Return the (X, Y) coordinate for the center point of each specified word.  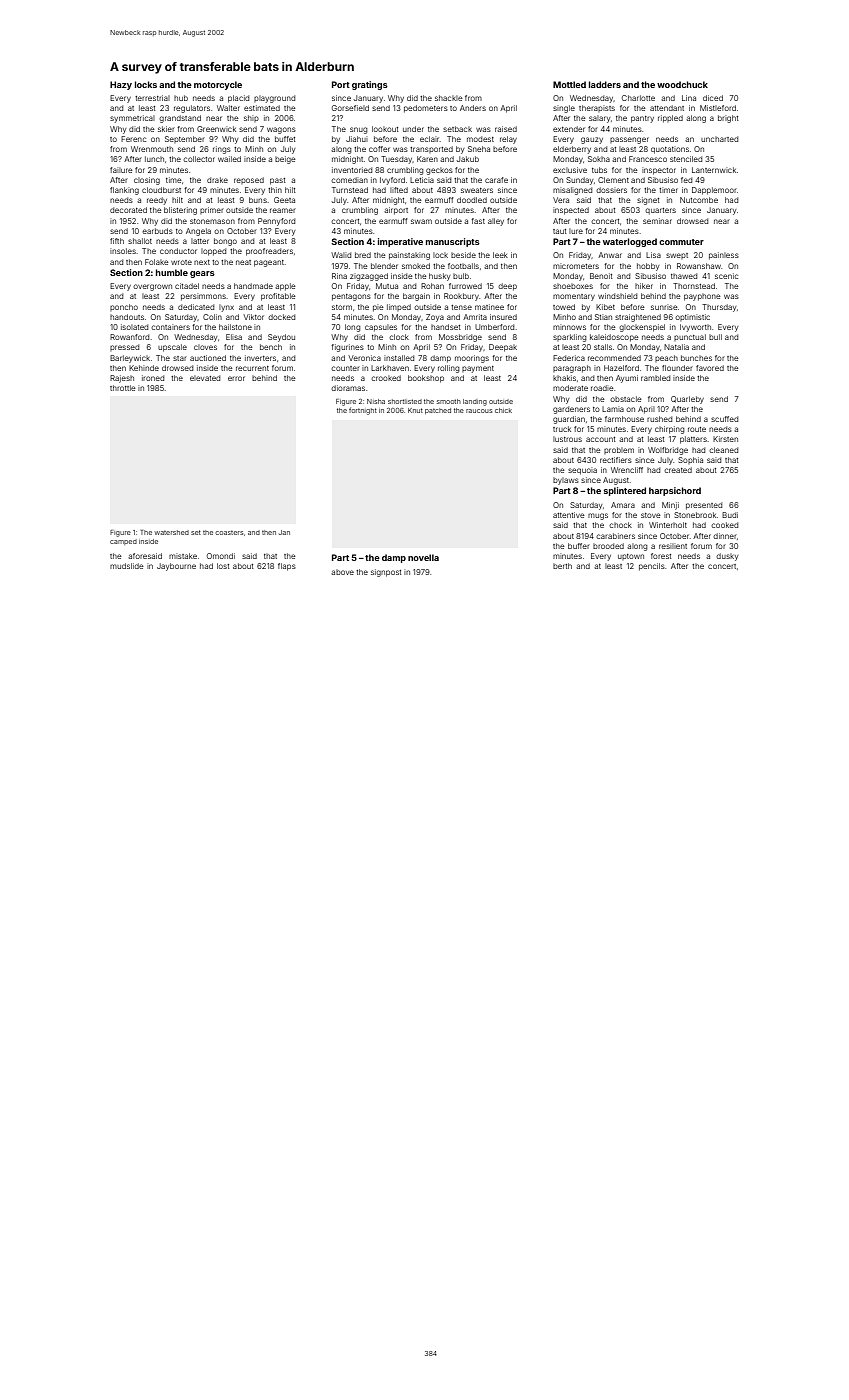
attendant (667, 108)
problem (619, 450)
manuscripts (453, 242)
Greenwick (216, 129)
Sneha (479, 149)
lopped (213, 252)
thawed (684, 276)
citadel (187, 286)
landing (475, 402)
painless (724, 256)
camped (123, 542)
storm (342, 307)
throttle (123, 388)
